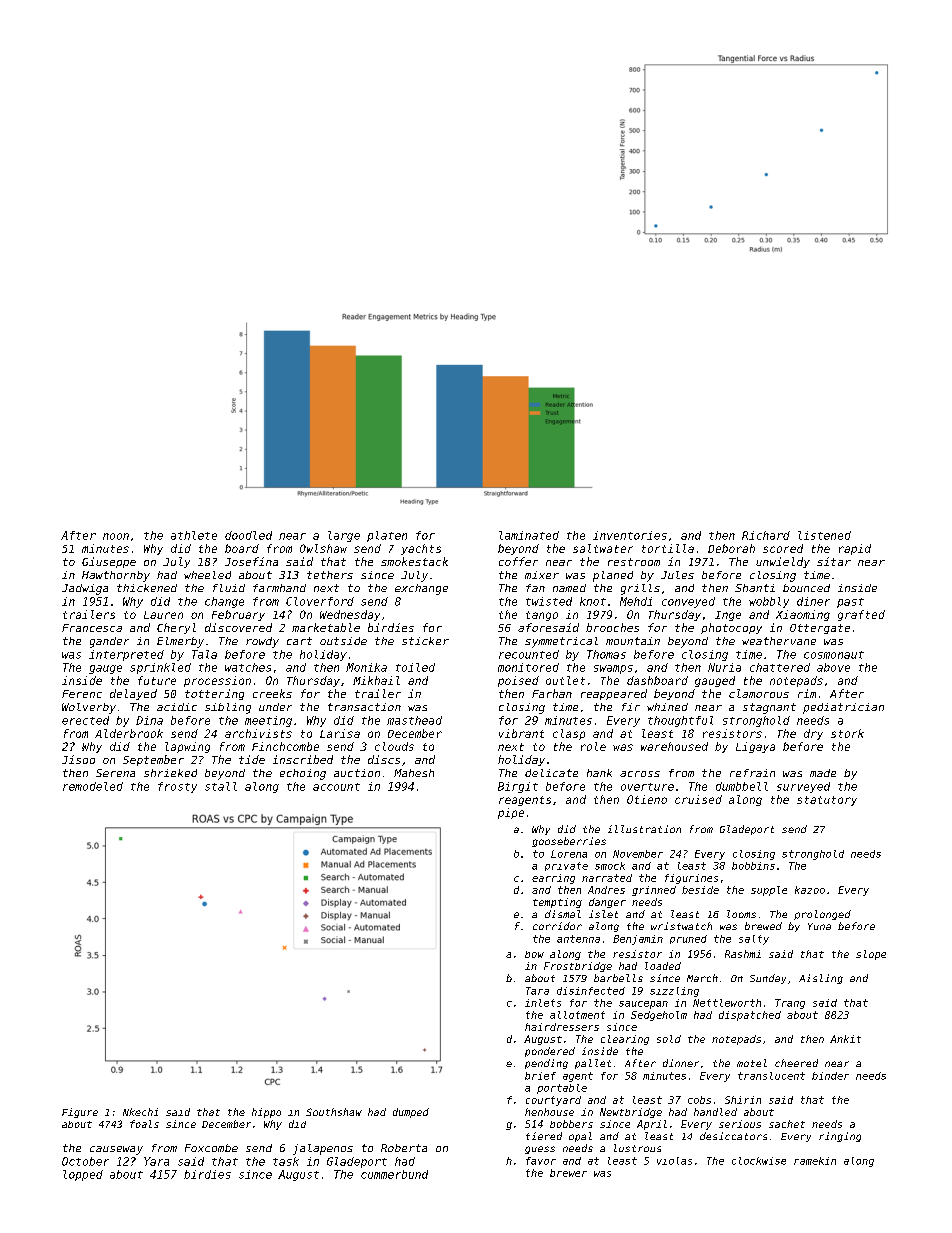 Image resolution: width=952 pixels, height=1233 pixels. Describe the element at coordinates (529, 535) in the screenshot. I see `laminated` at that location.
